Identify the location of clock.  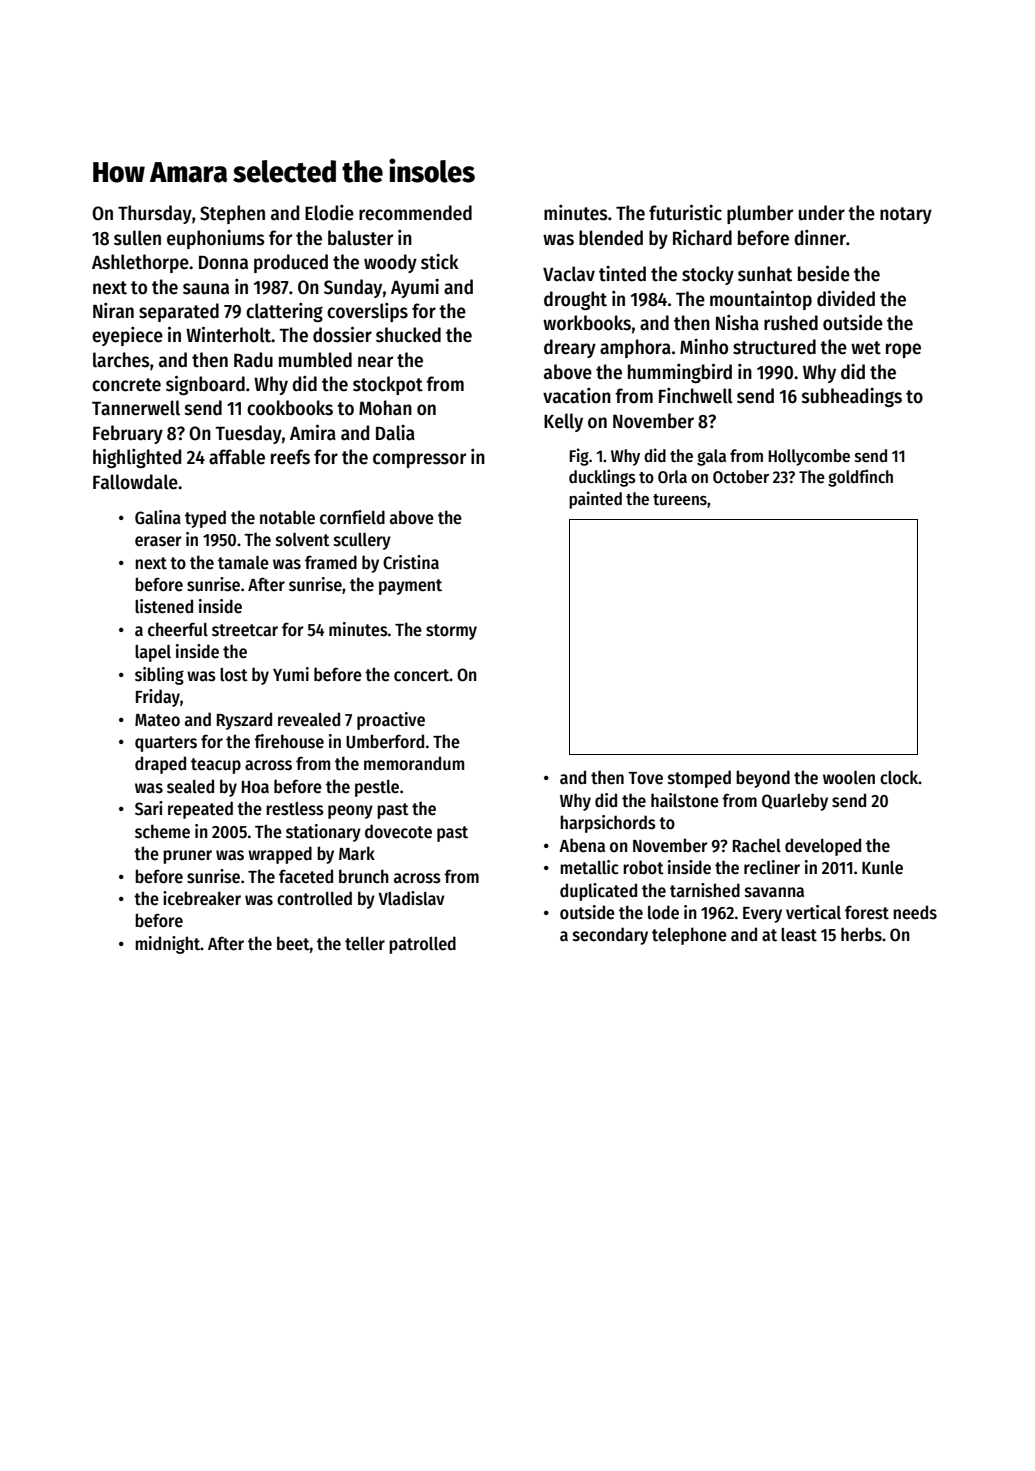
(899, 777).
